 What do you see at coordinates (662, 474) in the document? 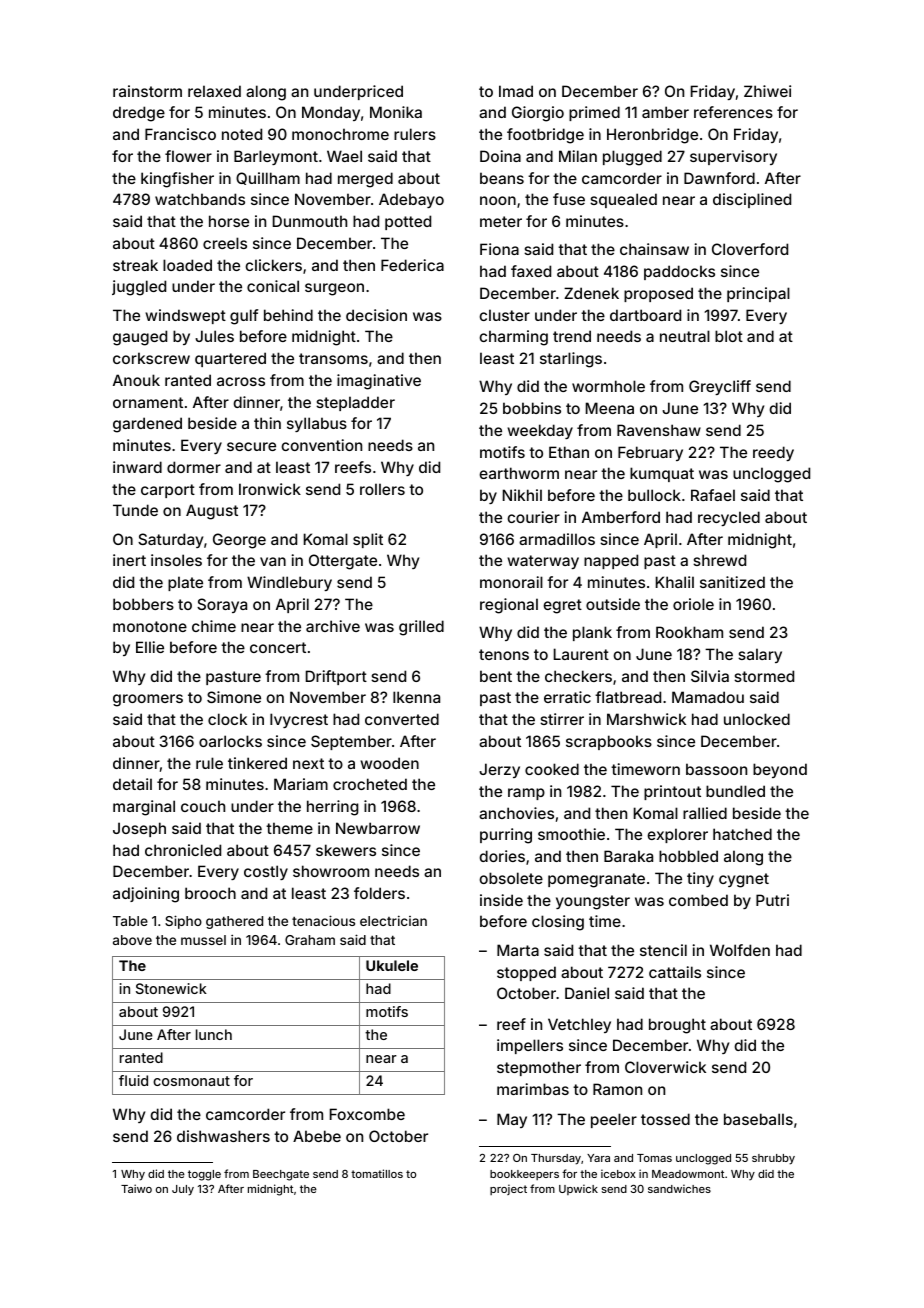
I see `kumquat` at bounding box center [662, 474].
